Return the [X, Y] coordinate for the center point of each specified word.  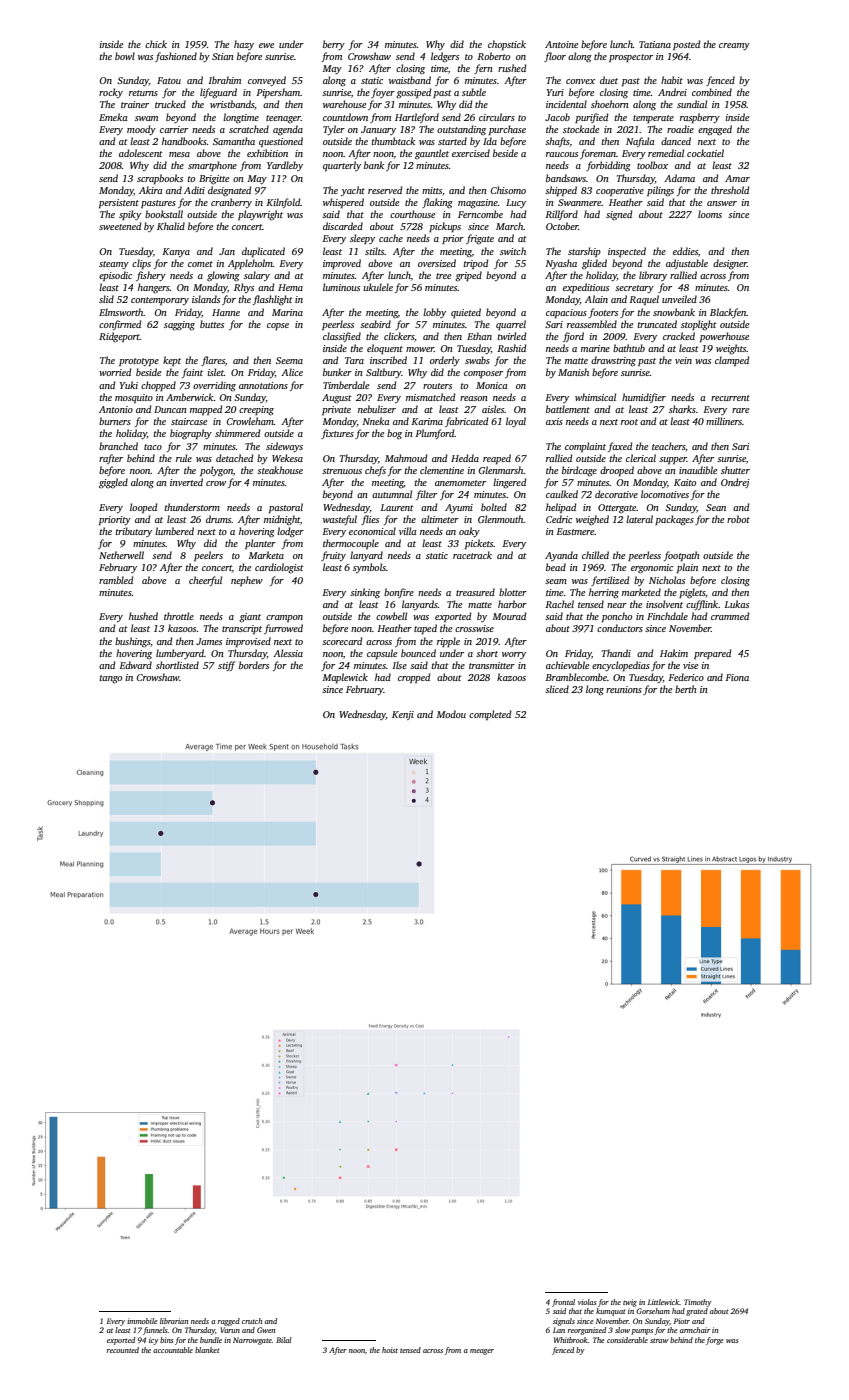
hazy [244, 45]
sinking [365, 593]
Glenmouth [501, 519]
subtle [474, 92]
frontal [563, 1303]
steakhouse [280, 470]
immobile [142, 1321]
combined [712, 92]
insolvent [664, 604]
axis [554, 421]
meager [482, 1352]
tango [110, 679]
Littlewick [663, 1302]
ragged [229, 1322]
